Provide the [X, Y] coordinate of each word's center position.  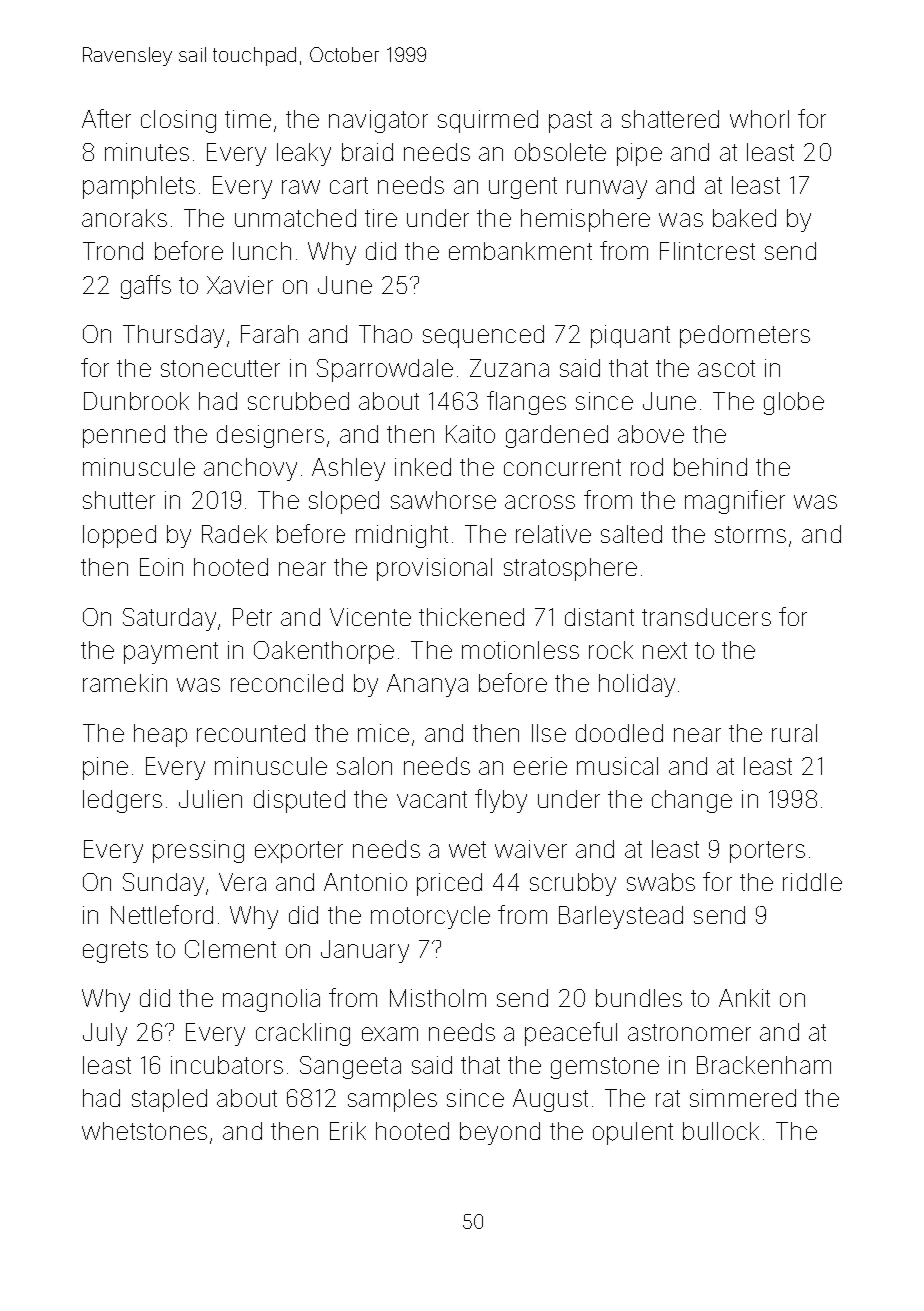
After [106, 118]
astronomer [689, 1032]
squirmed [488, 121]
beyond [500, 1133]
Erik [348, 1131]
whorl [759, 119]
